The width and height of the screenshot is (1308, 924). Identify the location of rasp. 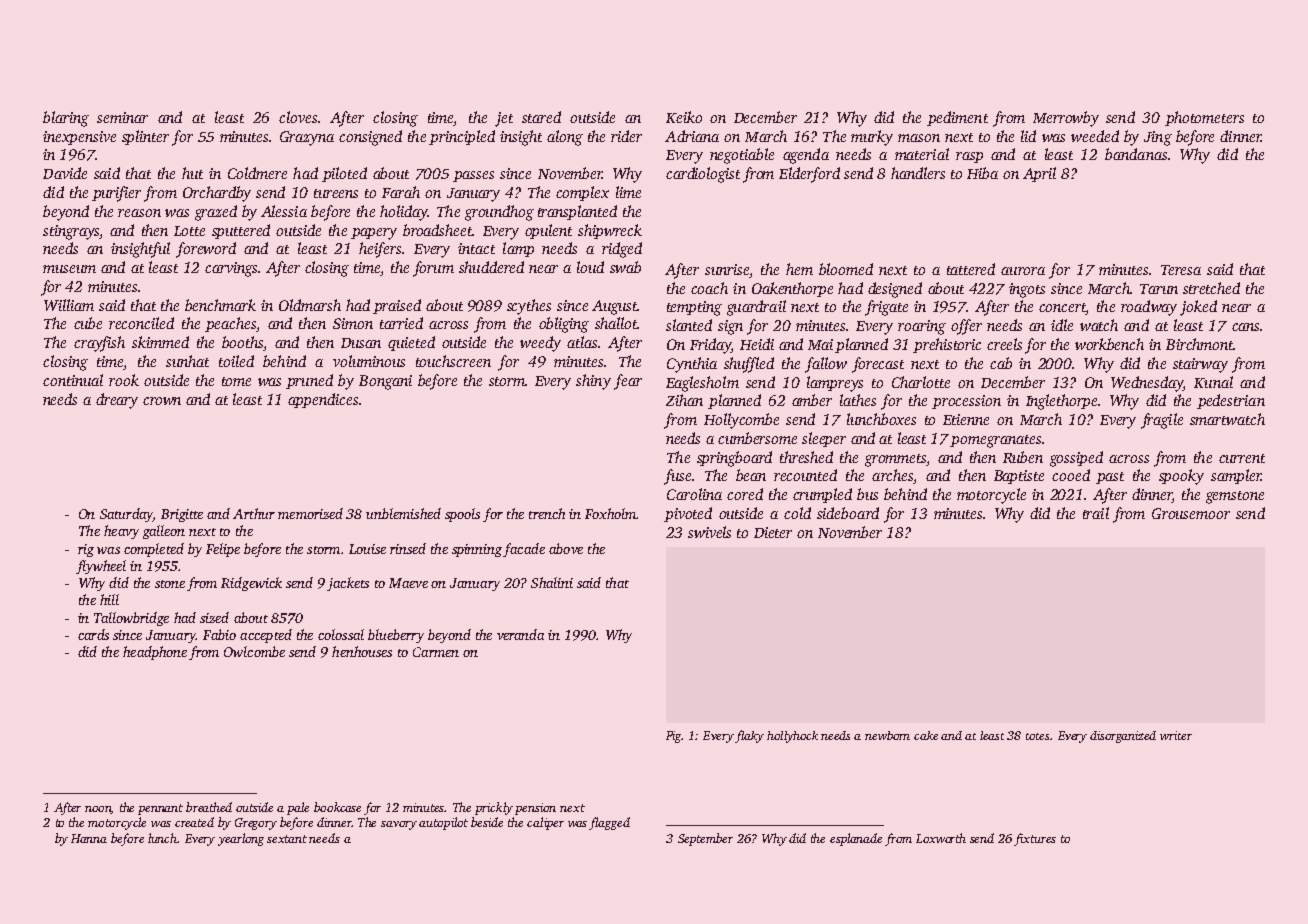
(969, 157).
